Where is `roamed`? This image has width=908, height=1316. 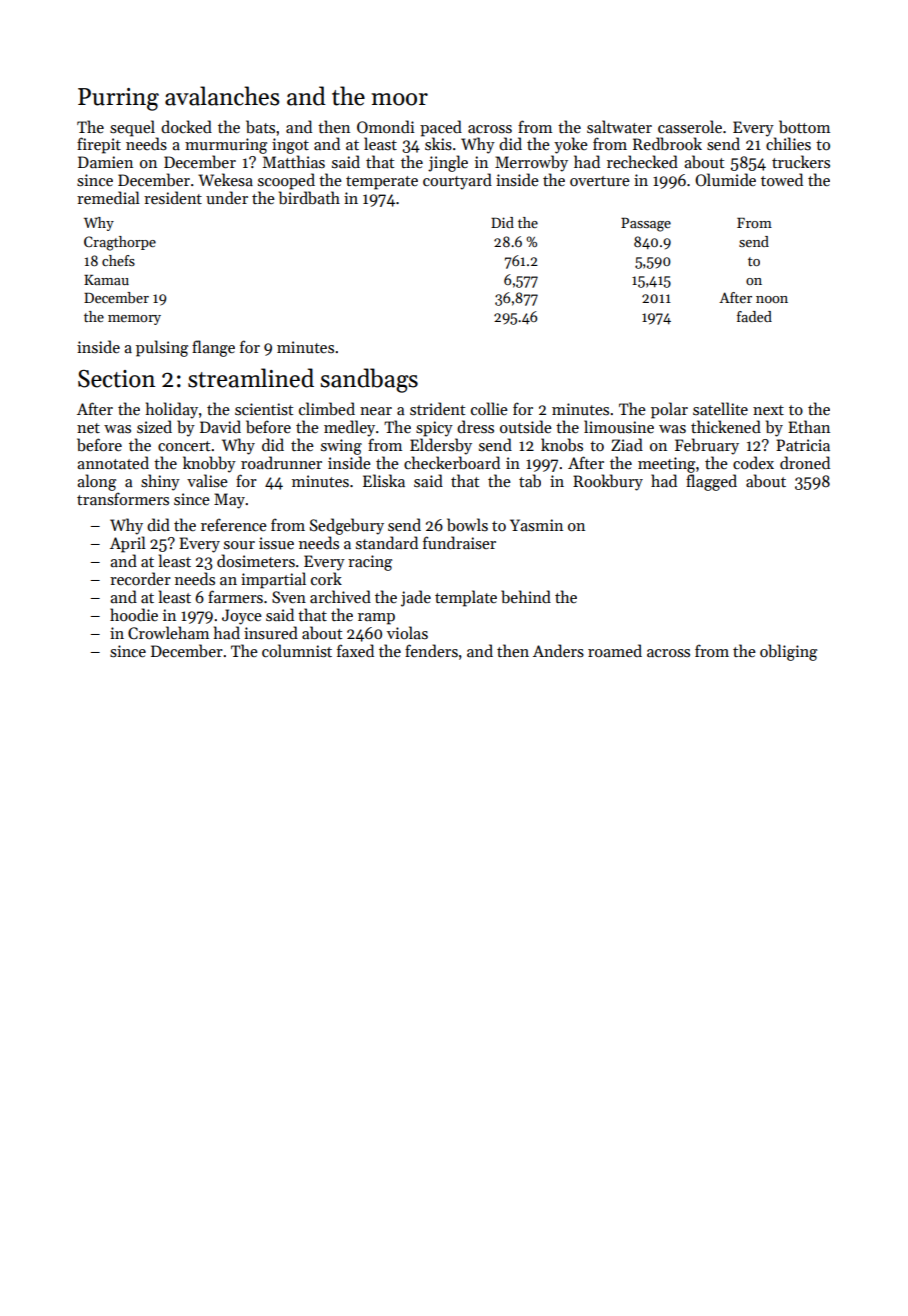 roamed is located at coordinates (615, 650).
